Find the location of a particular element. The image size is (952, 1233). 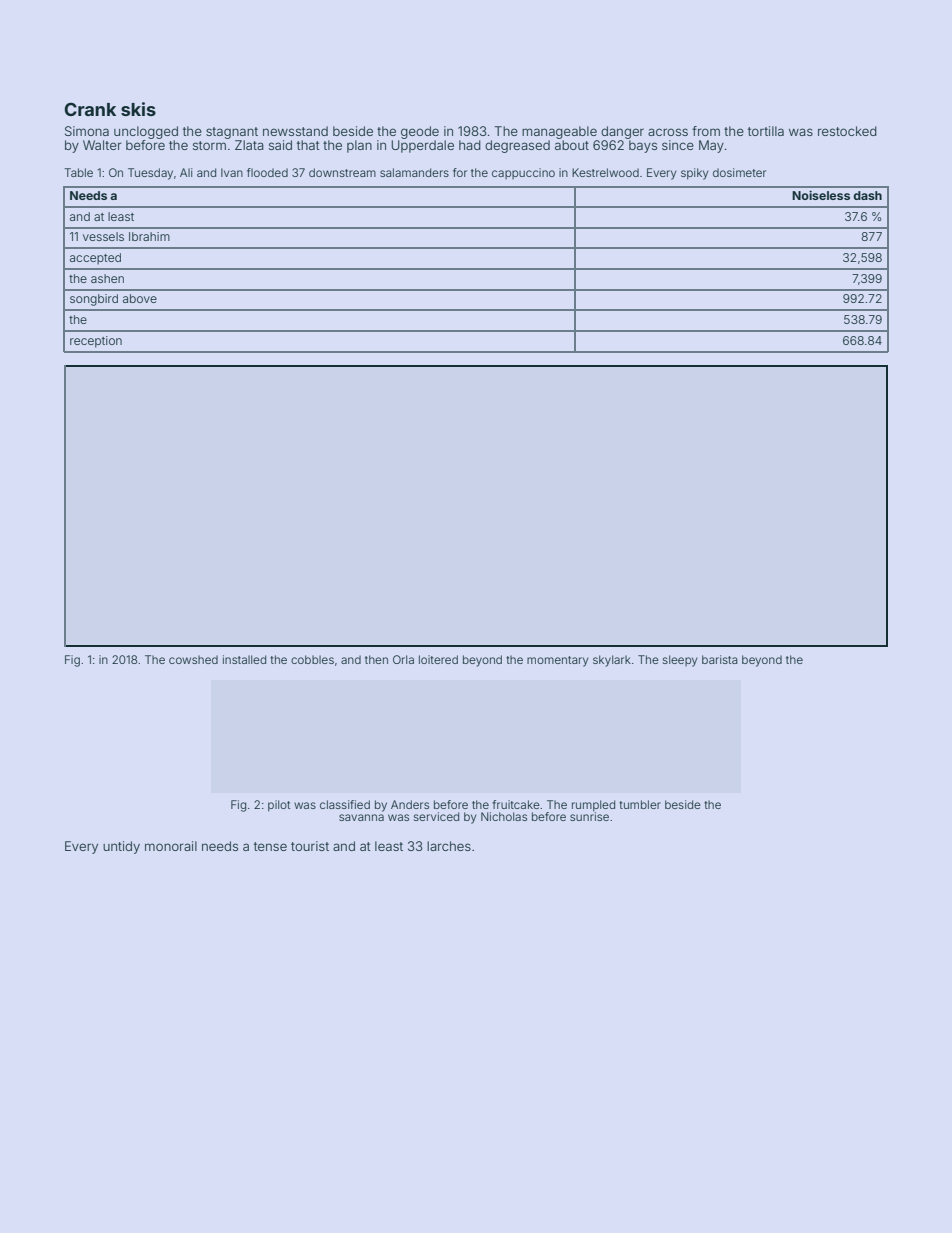

reception is located at coordinates (96, 342).
